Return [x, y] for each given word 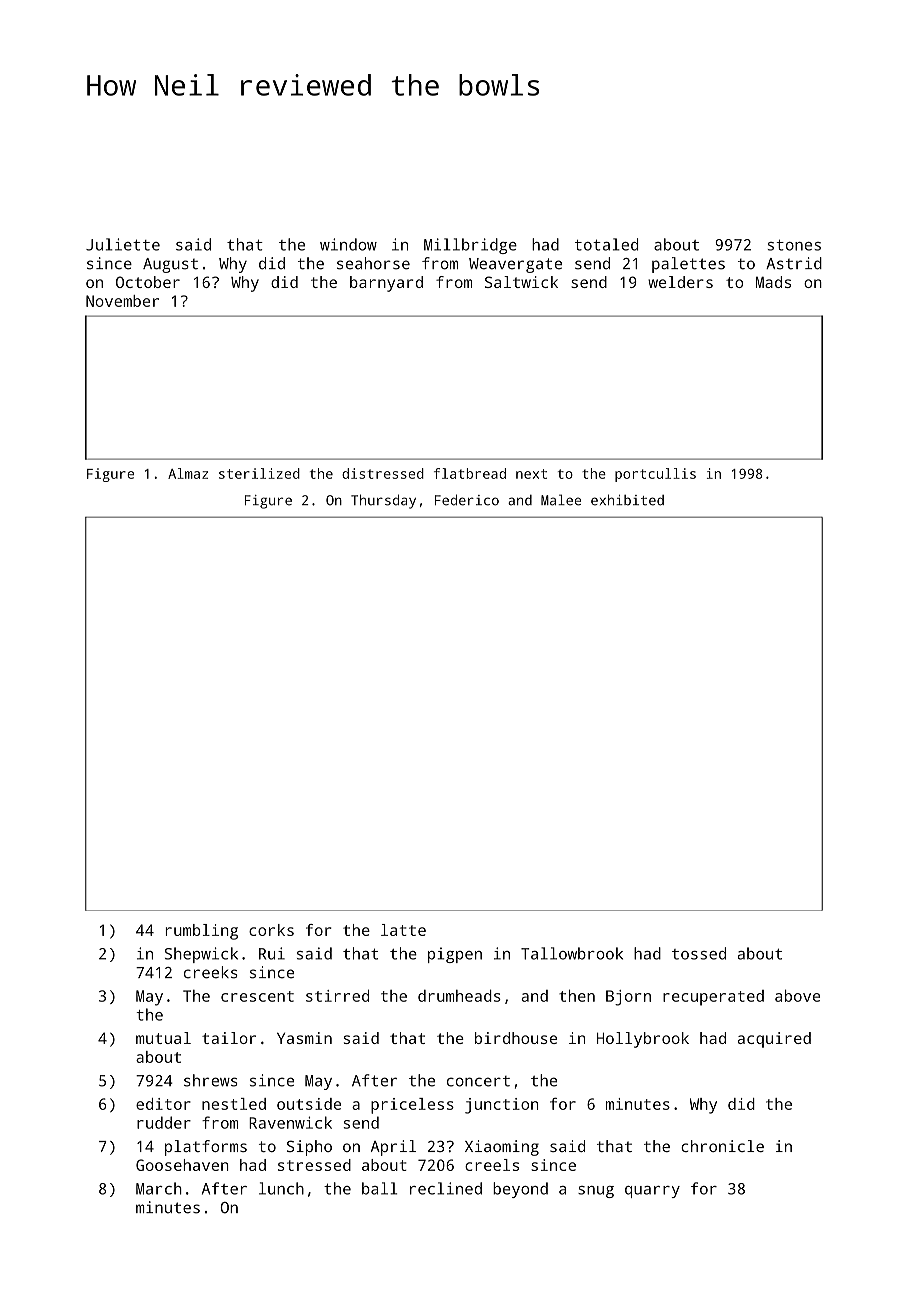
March [159, 1188]
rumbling [202, 932]
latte [403, 930]
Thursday [383, 501]
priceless [412, 1106]
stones [794, 245]
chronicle [722, 1146]
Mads [773, 282]
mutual [163, 1038]
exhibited [627, 500]
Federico [467, 500]
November [122, 301]
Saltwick [521, 282]
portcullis [655, 475]
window [348, 244]
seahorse [373, 263]
